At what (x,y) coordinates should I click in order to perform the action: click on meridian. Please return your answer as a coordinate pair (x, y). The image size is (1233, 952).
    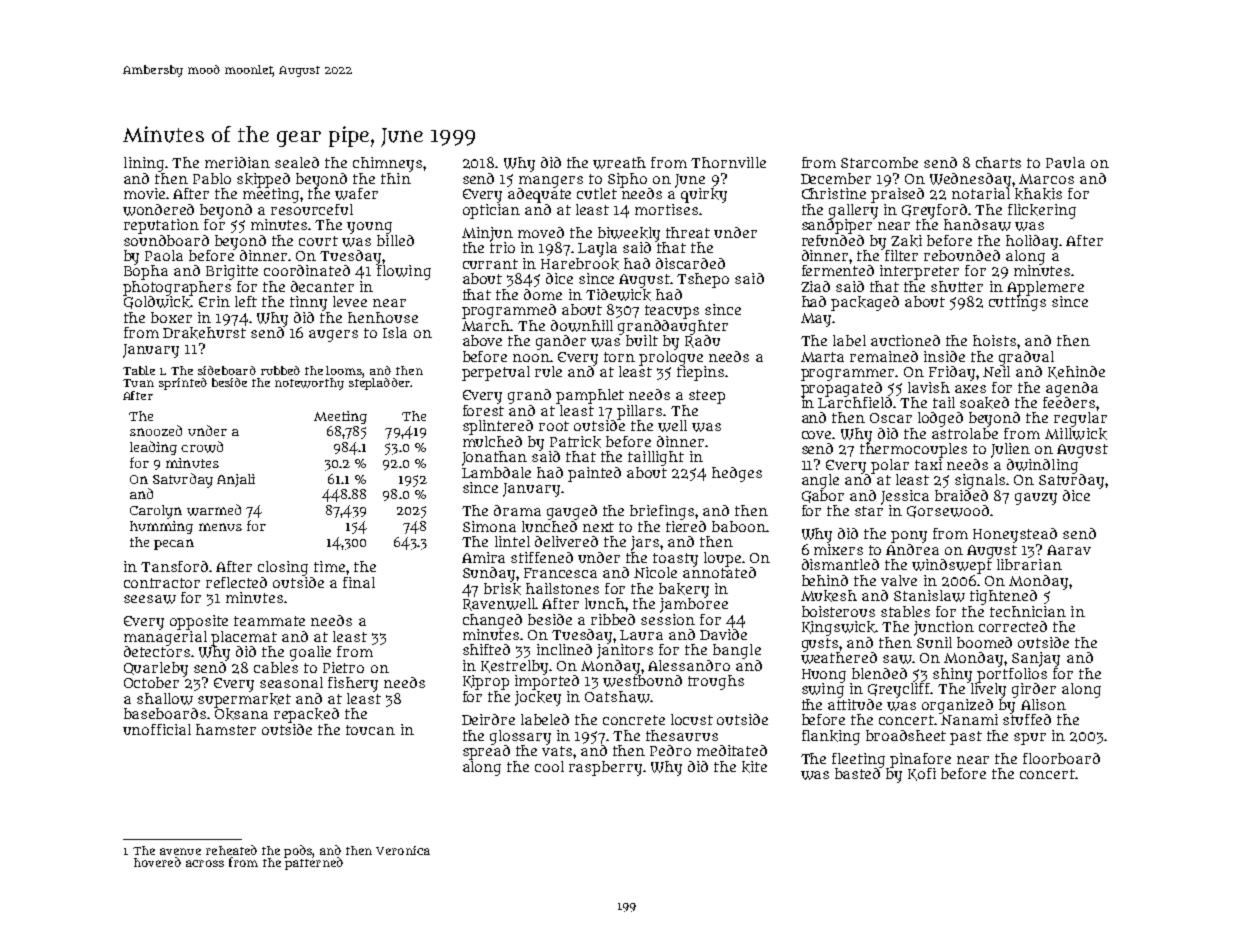
    Looking at the image, I should click on (237, 162).
